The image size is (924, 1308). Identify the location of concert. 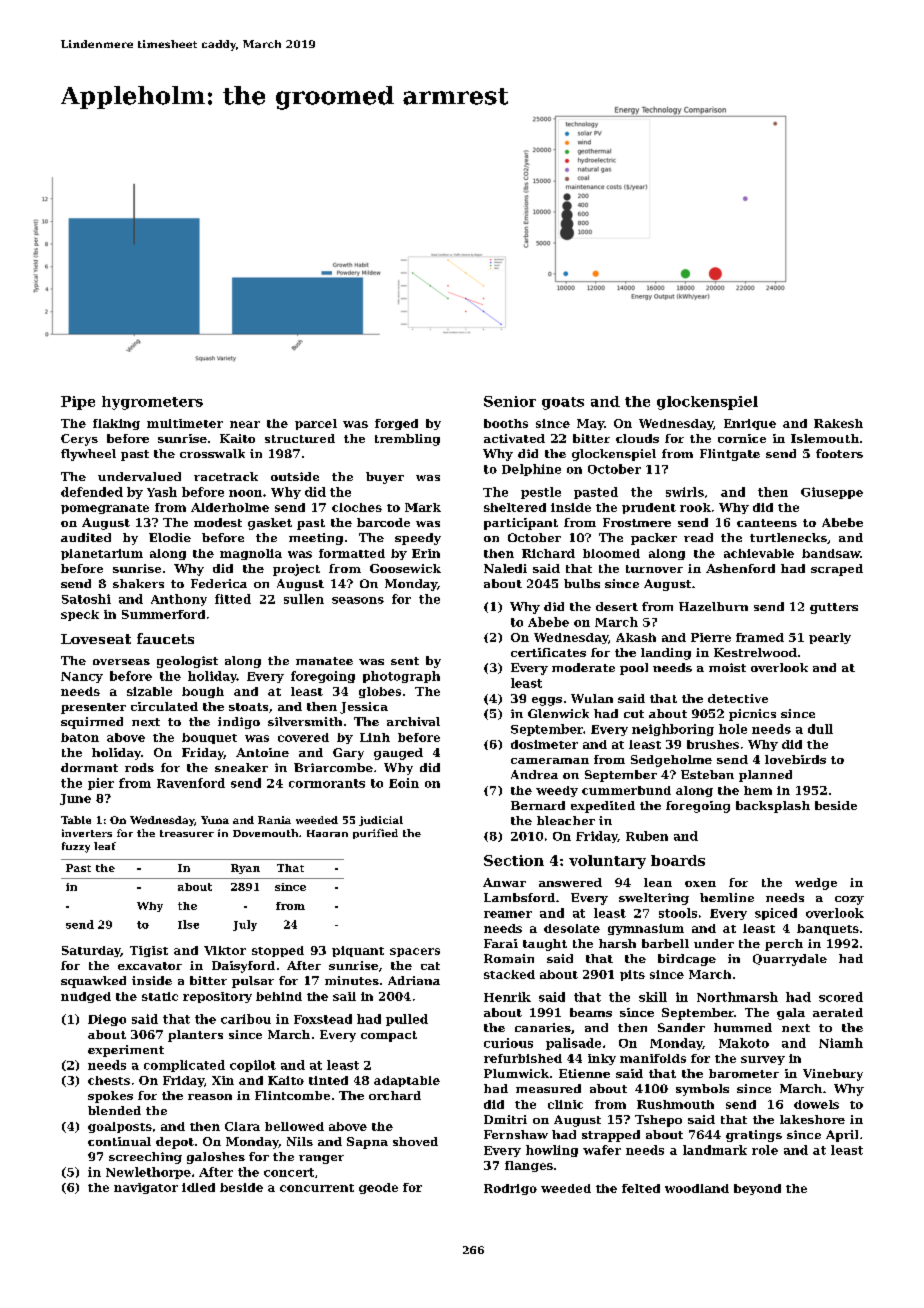
(289, 1172).
